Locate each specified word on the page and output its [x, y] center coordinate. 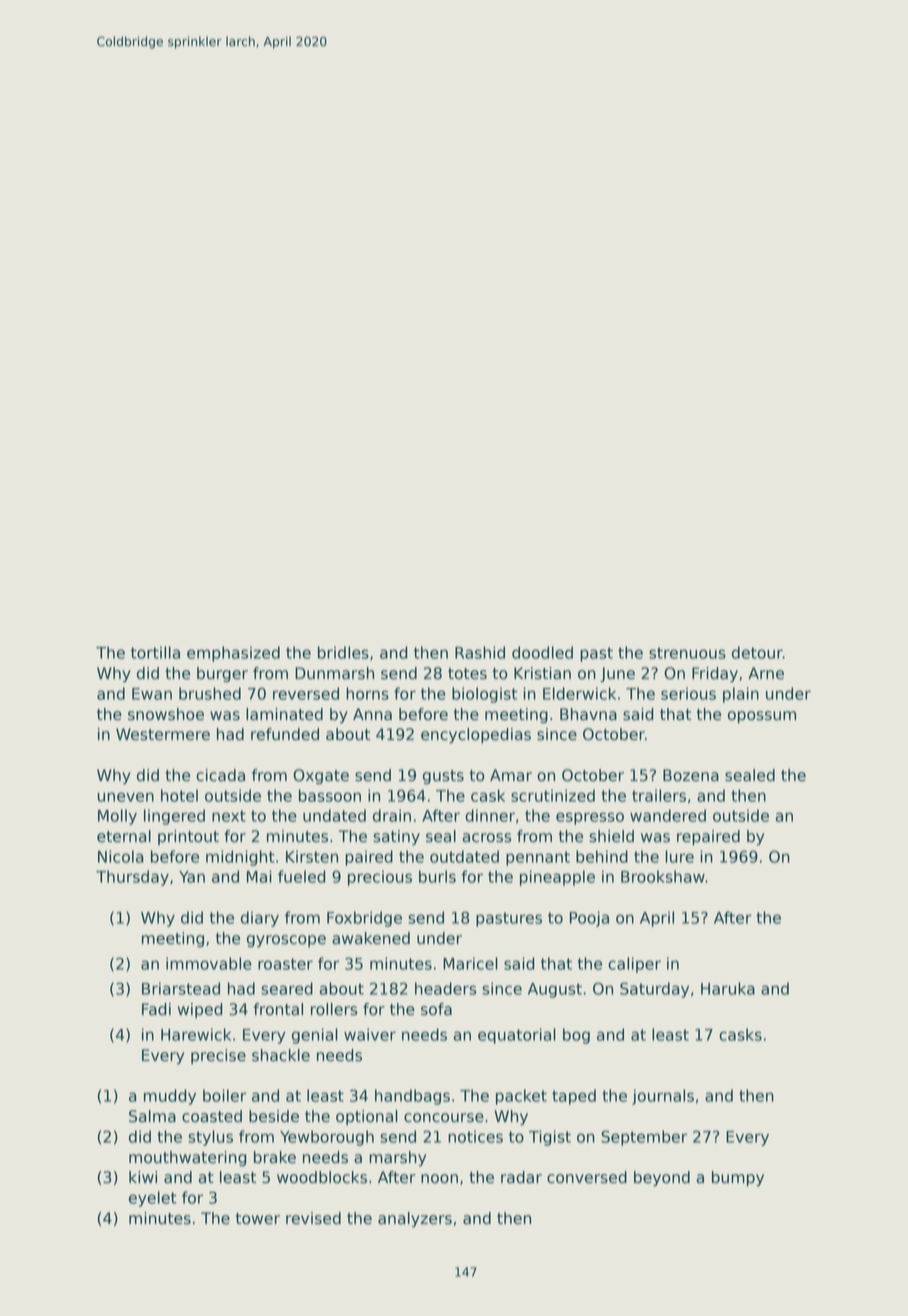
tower [258, 1219]
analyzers [415, 1219]
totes [467, 674]
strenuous [687, 653]
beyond [662, 1179]
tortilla [155, 652]
